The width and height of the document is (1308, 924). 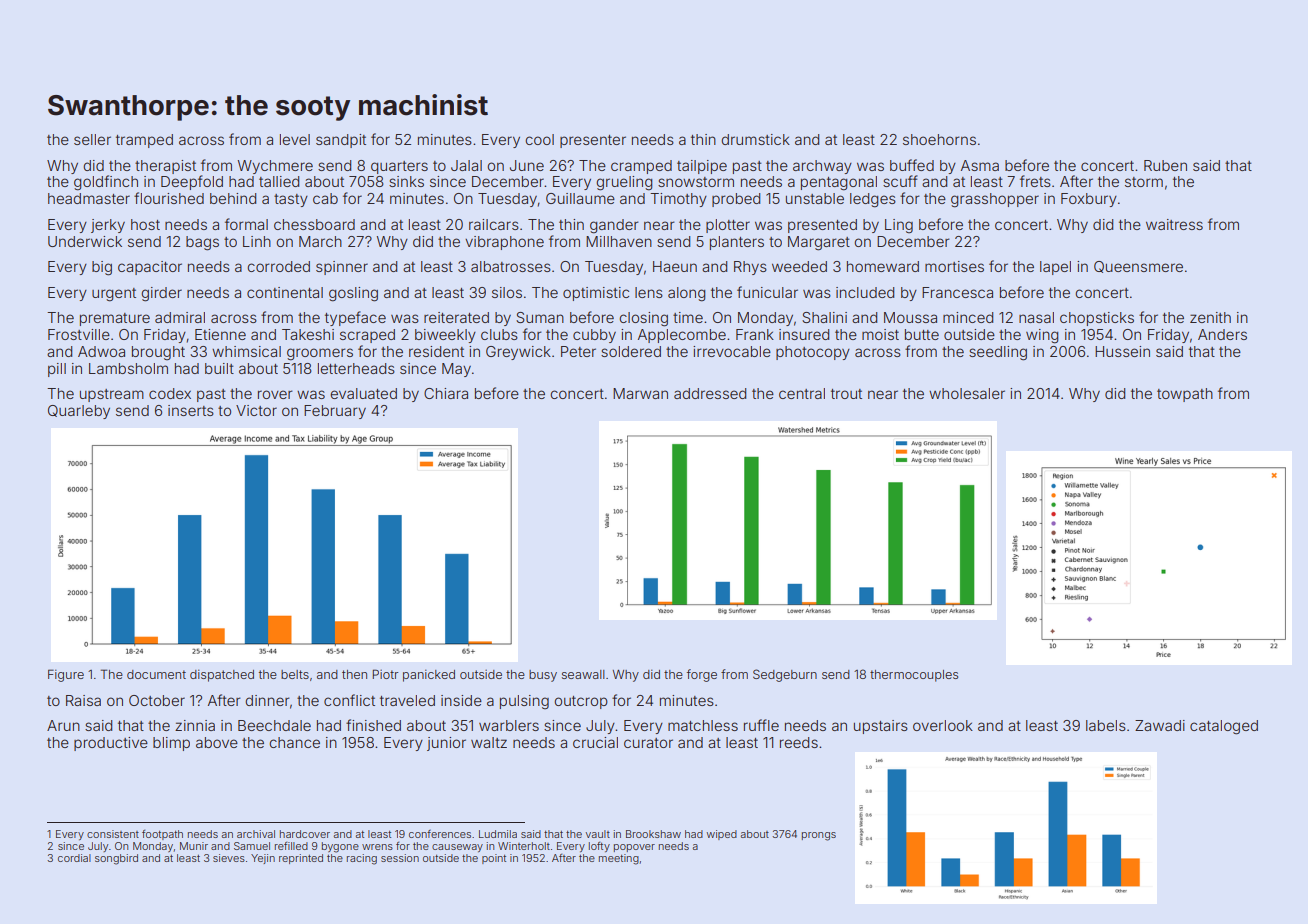 I want to click on cataloged, so click(x=1224, y=727).
